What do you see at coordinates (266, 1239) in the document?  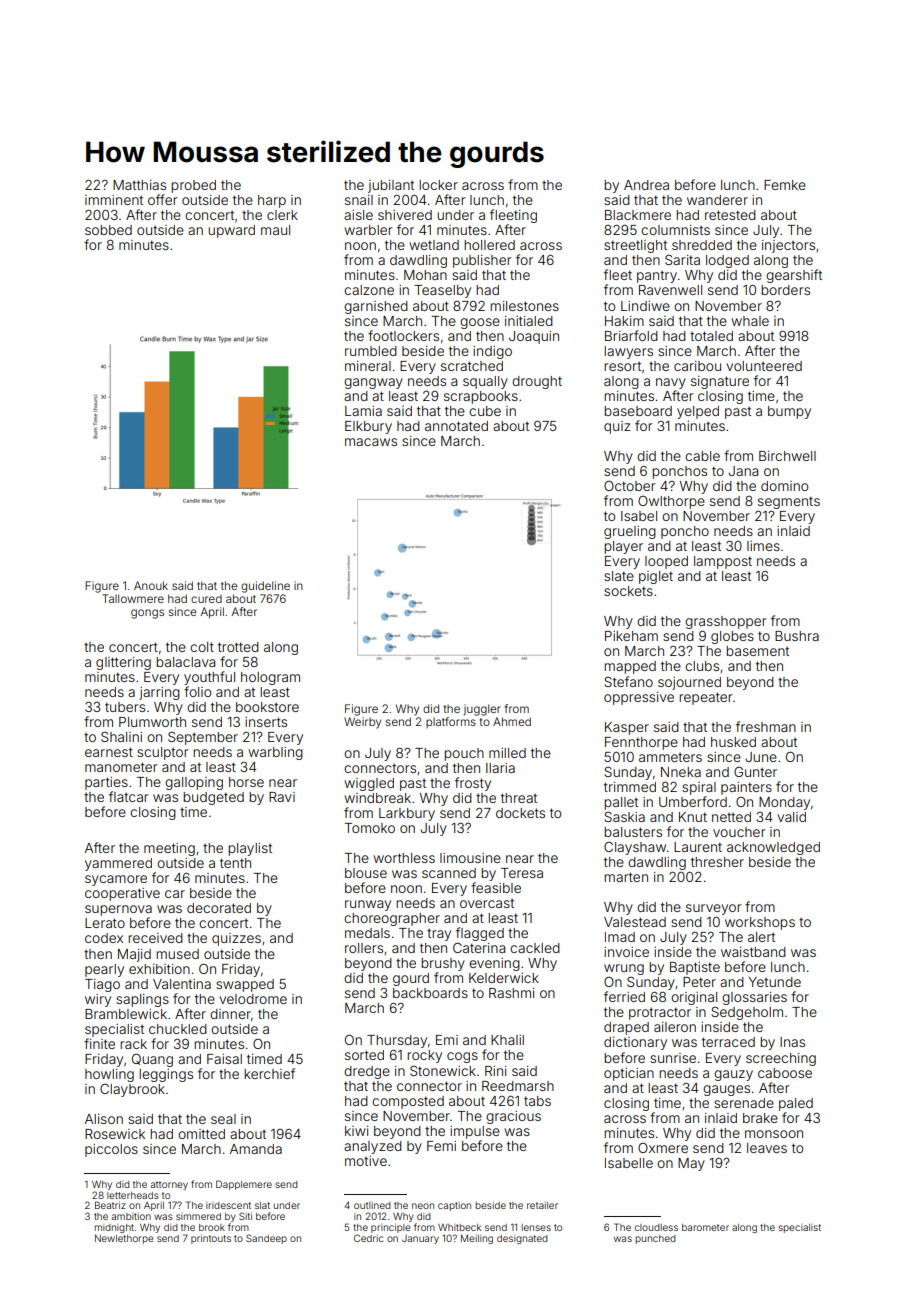 I see `Sandeep` at bounding box center [266, 1239].
